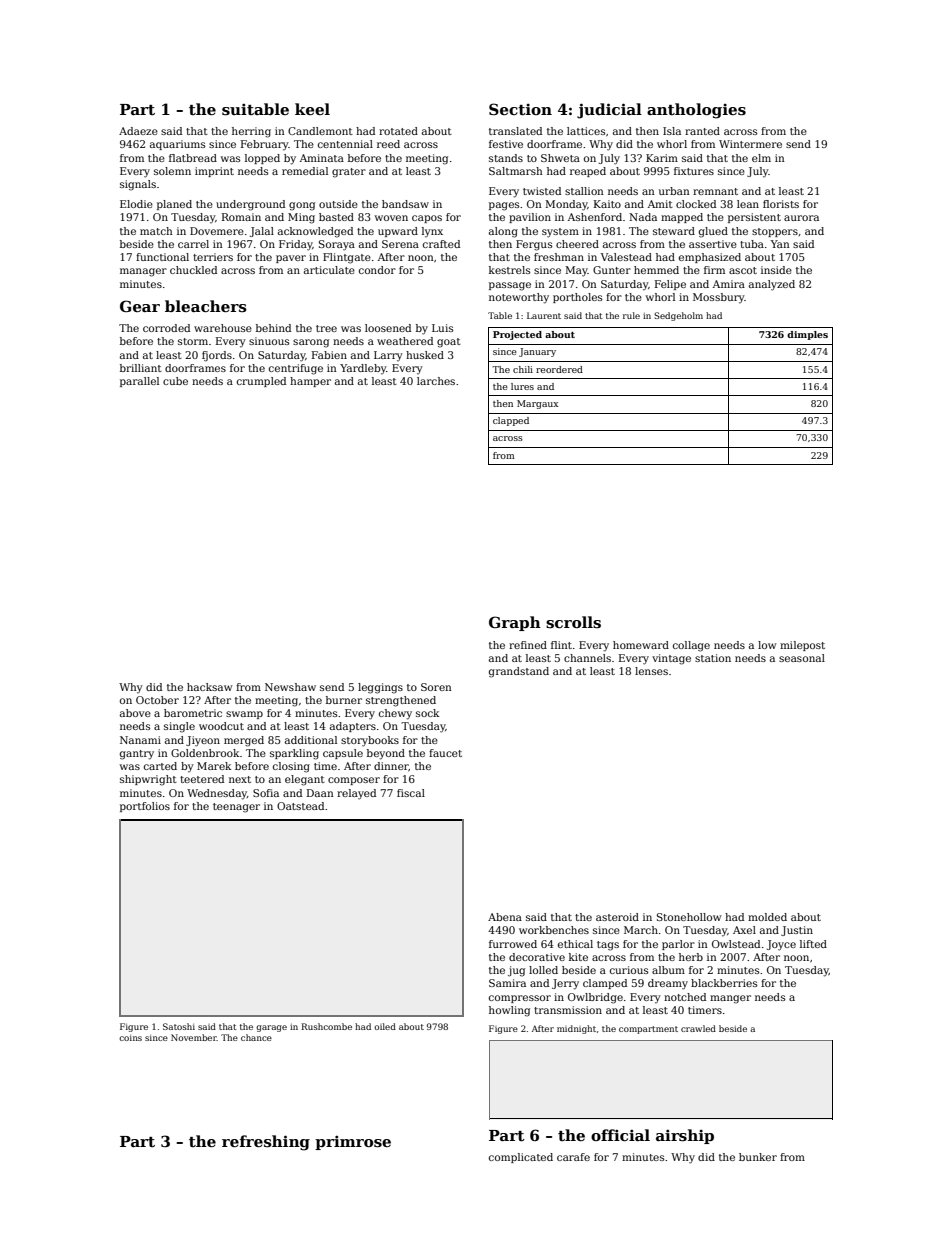 The height and width of the page is (1233, 952). I want to click on inside, so click(776, 270).
